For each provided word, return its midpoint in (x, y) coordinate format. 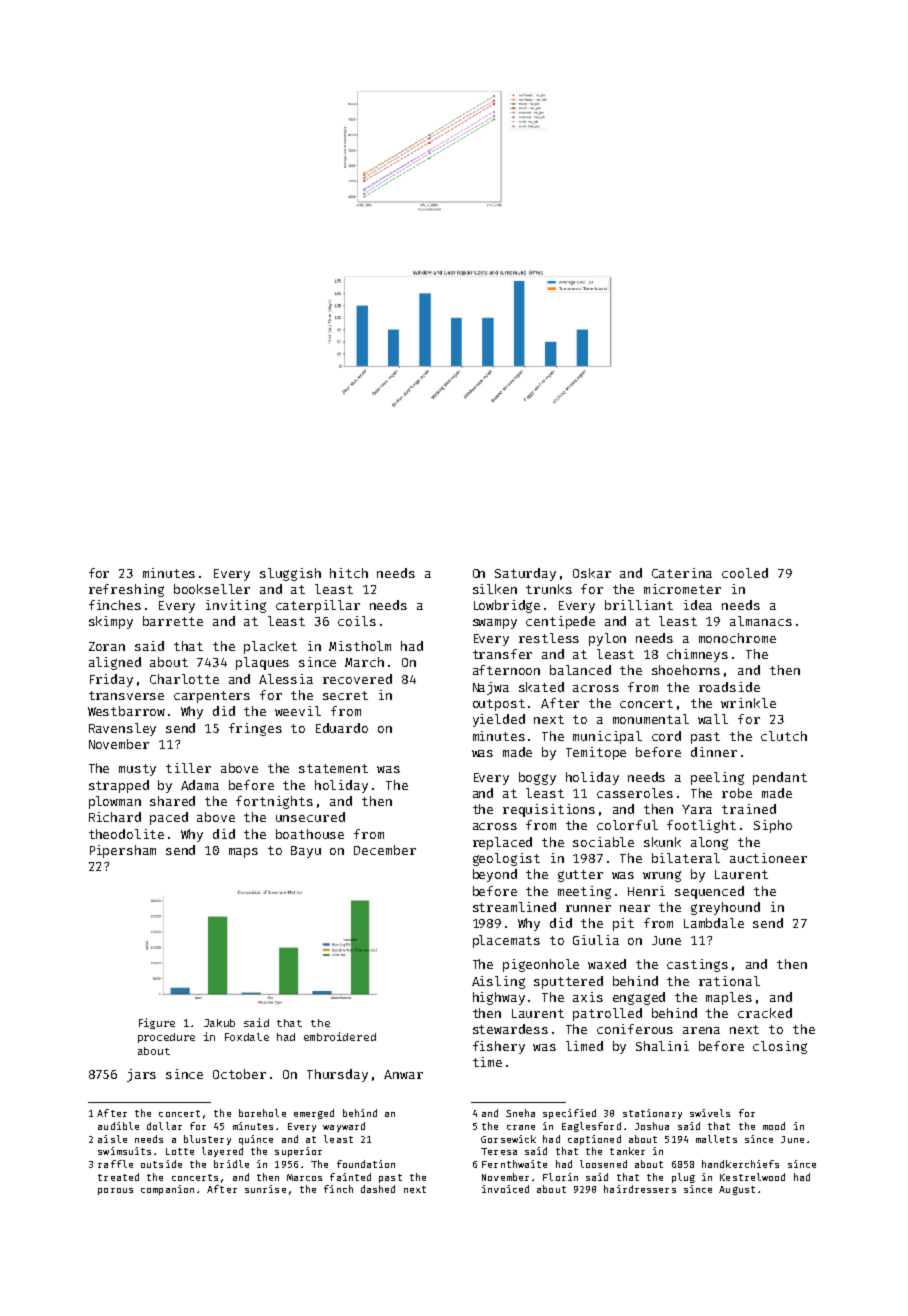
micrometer (682, 589)
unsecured (310, 817)
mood (774, 1126)
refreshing (126, 590)
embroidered (340, 1036)
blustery (207, 1140)
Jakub (219, 1023)
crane (521, 1127)
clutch (784, 736)
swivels (710, 1113)
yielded (499, 720)
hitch (349, 573)
